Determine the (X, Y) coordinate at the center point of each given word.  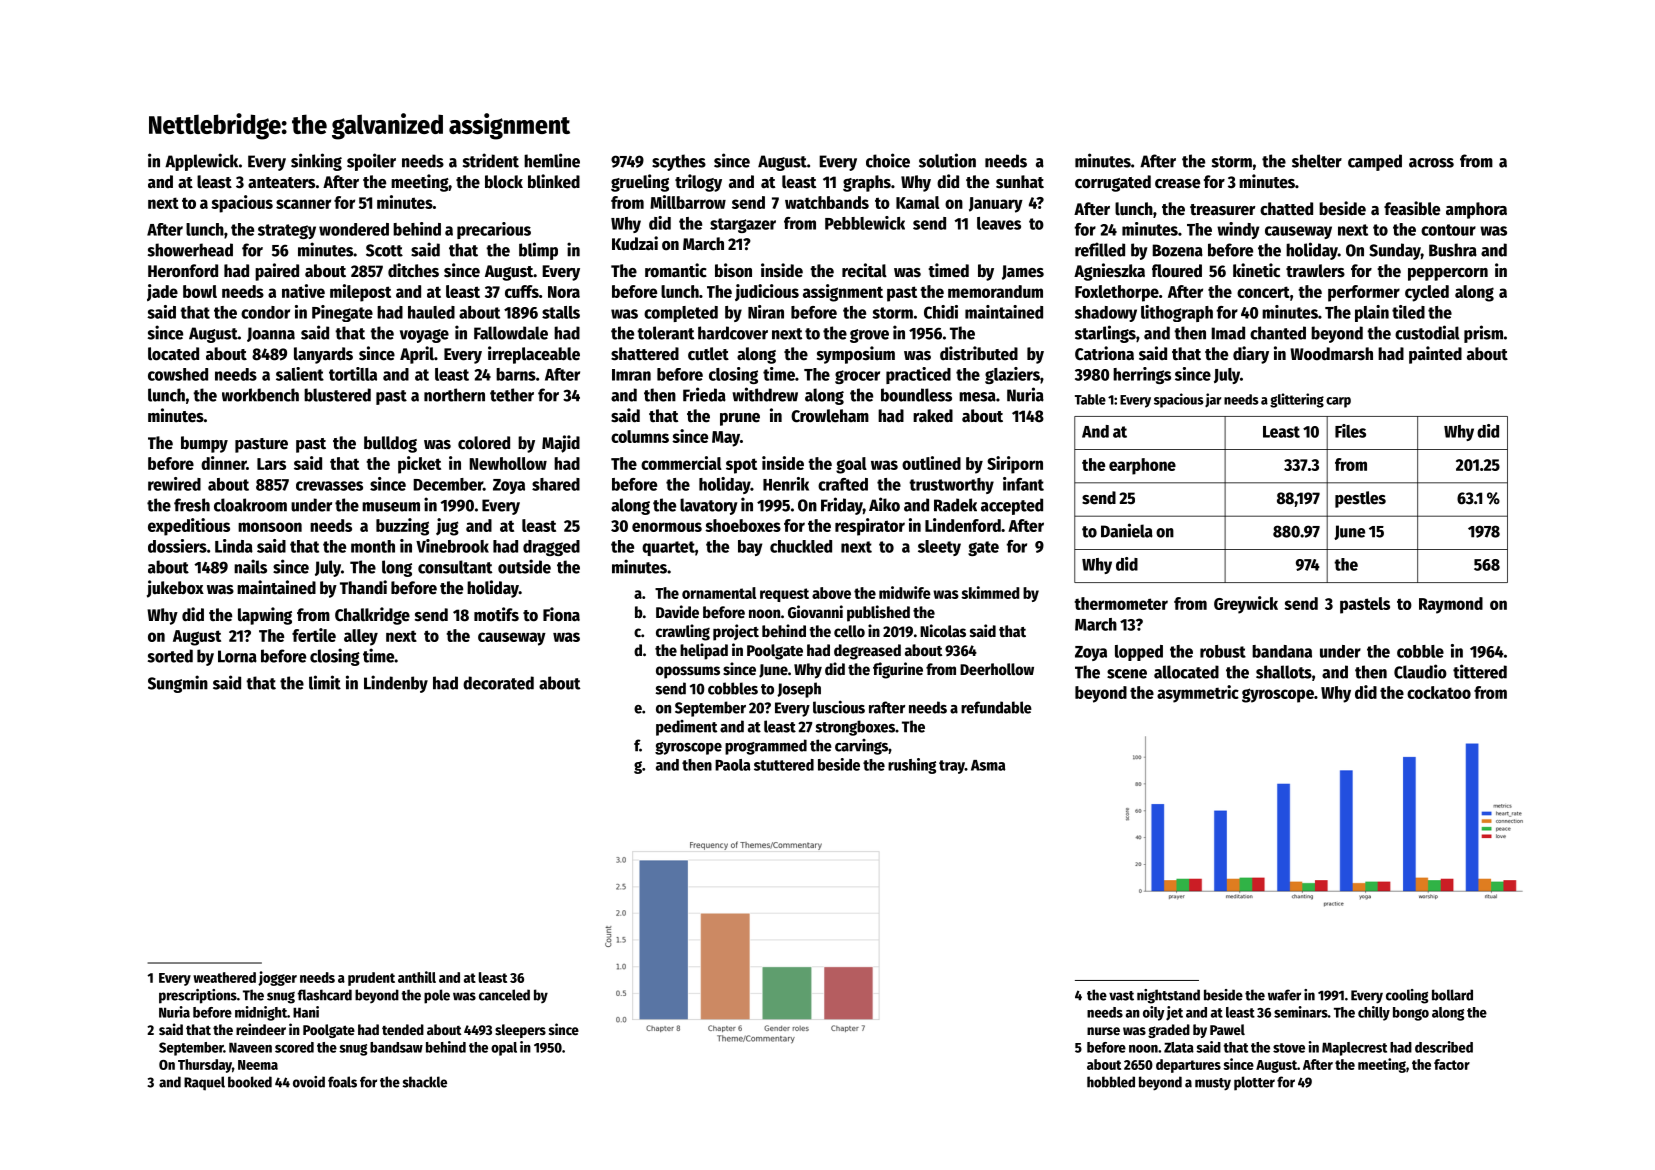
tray (952, 767)
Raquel (204, 1083)
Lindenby (396, 684)
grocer (857, 377)
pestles (1360, 499)
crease (1177, 184)
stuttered (784, 765)
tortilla (353, 374)
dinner (223, 463)
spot (741, 466)
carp (1338, 402)
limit (325, 682)
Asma (988, 765)
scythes (679, 162)
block (504, 182)
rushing (912, 766)
